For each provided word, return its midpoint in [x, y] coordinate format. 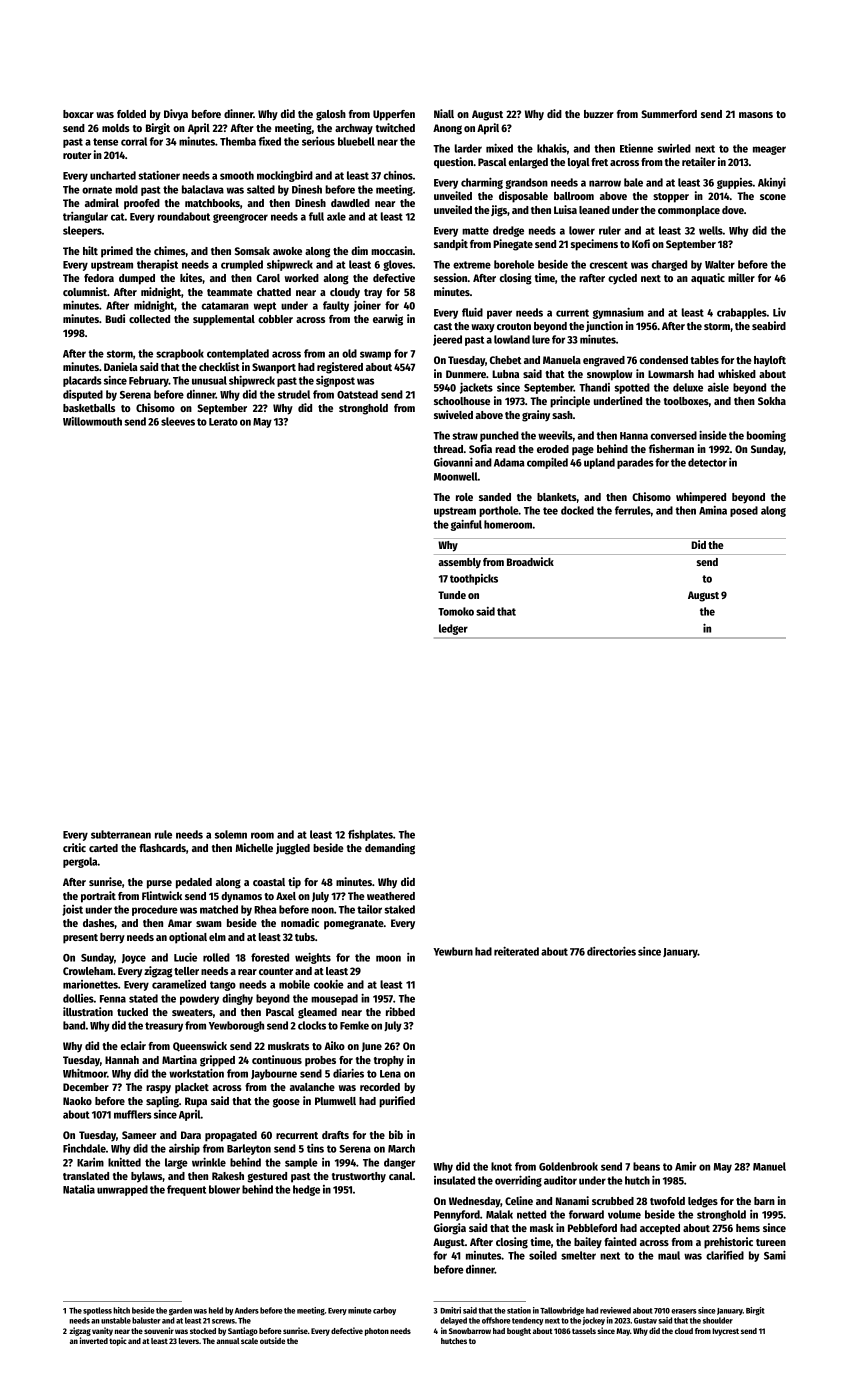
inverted [94, 1340]
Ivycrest [725, 1332]
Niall [444, 113]
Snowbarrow [470, 1331]
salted [261, 189]
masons [756, 115]
